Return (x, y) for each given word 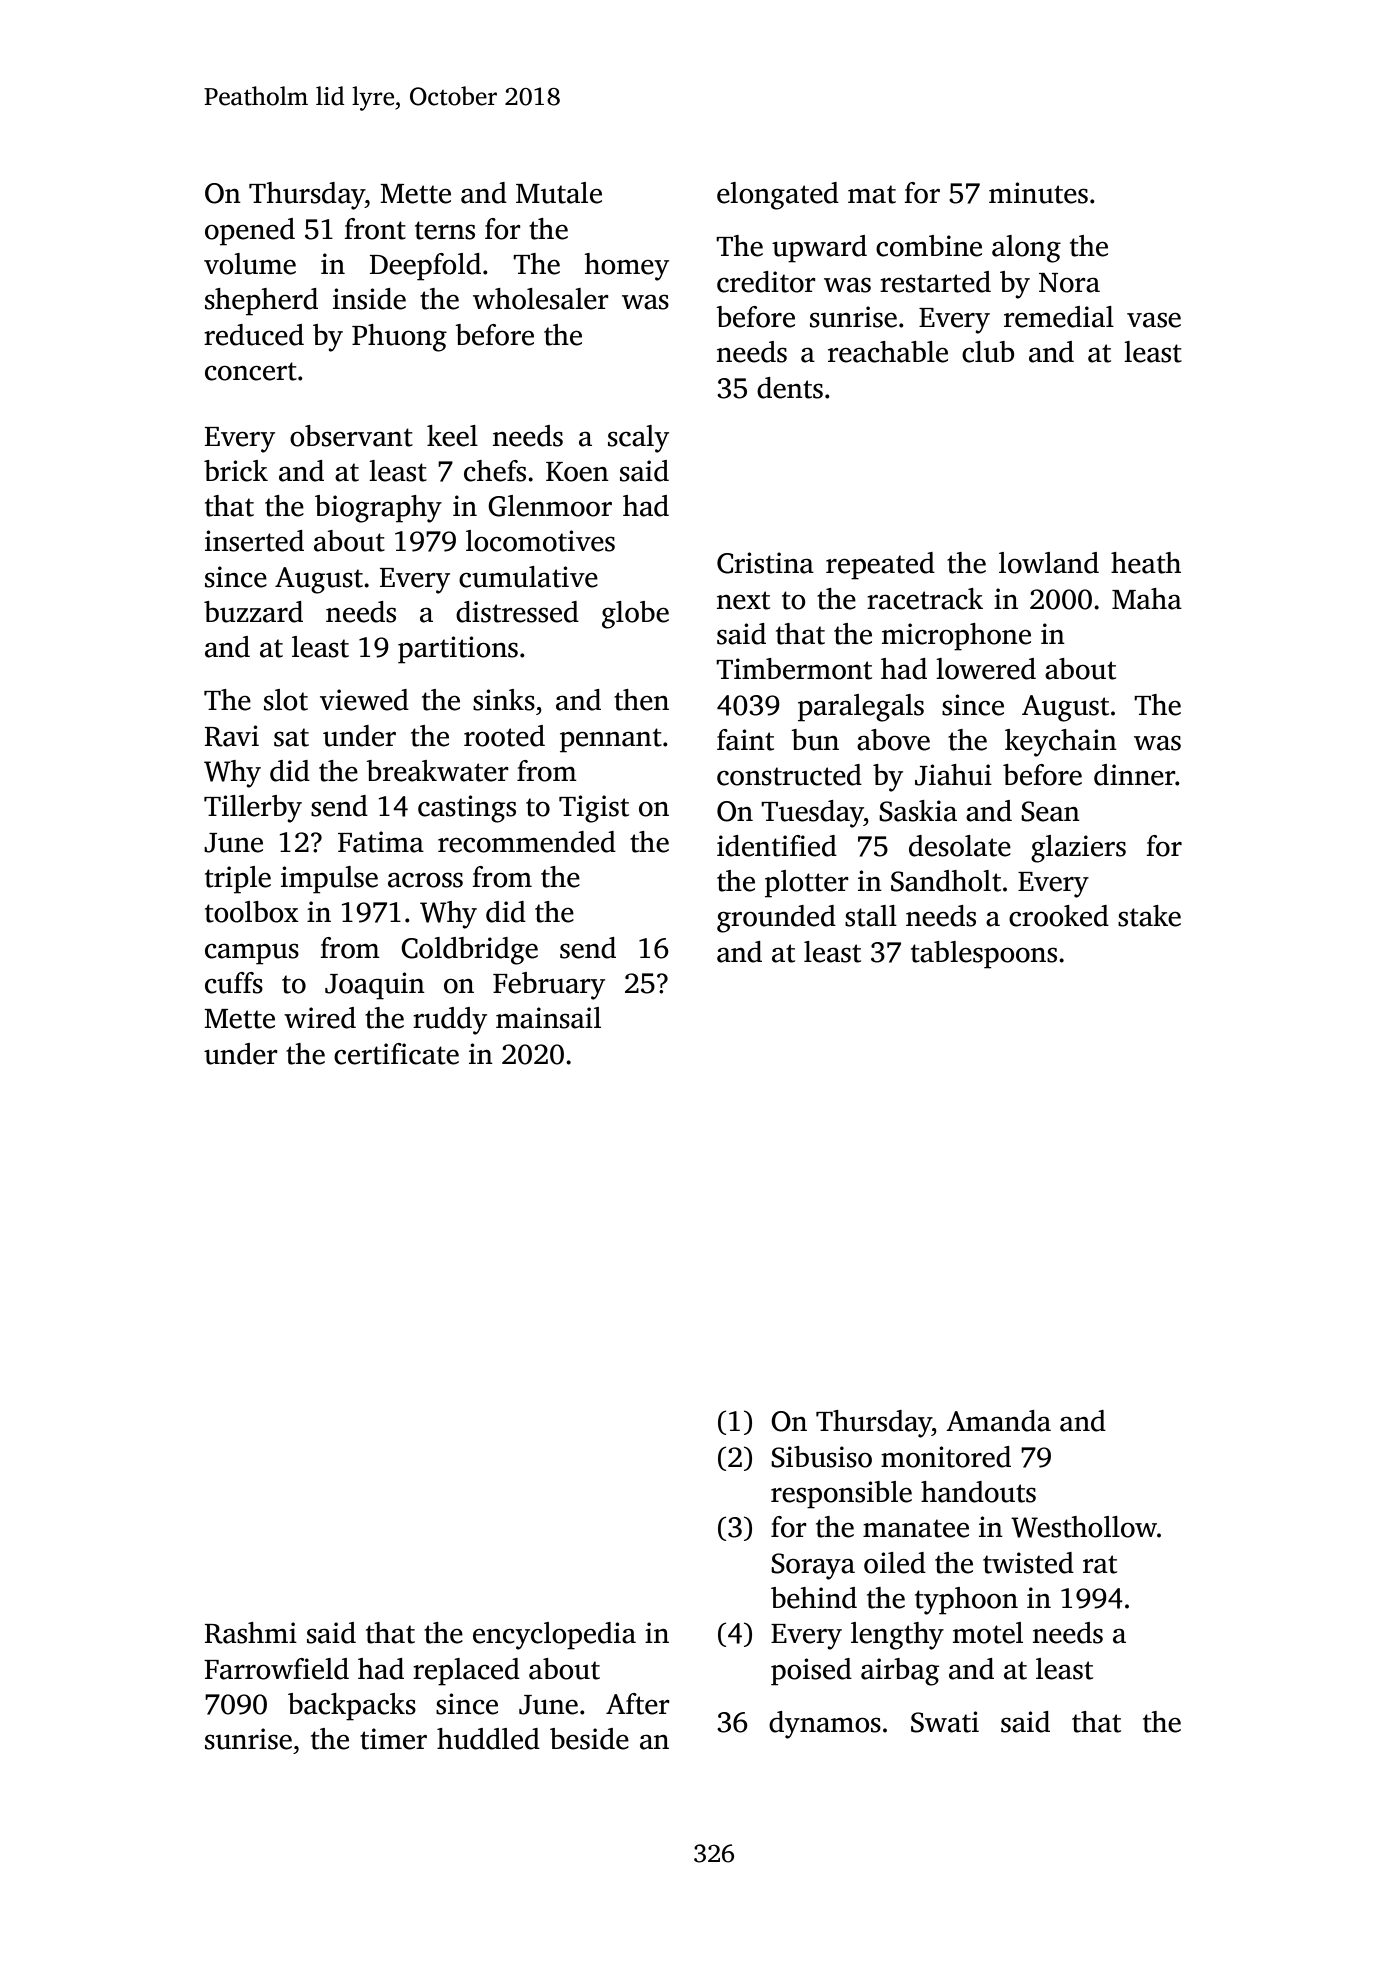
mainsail (548, 1018)
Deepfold (425, 267)
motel (988, 1633)
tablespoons (984, 955)
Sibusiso (821, 1457)
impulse (329, 880)
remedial (1059, 317)
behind (814, 1598)
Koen (577, 472)
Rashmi (251, 1633)
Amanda (998, 1421)
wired (320, 1018)
